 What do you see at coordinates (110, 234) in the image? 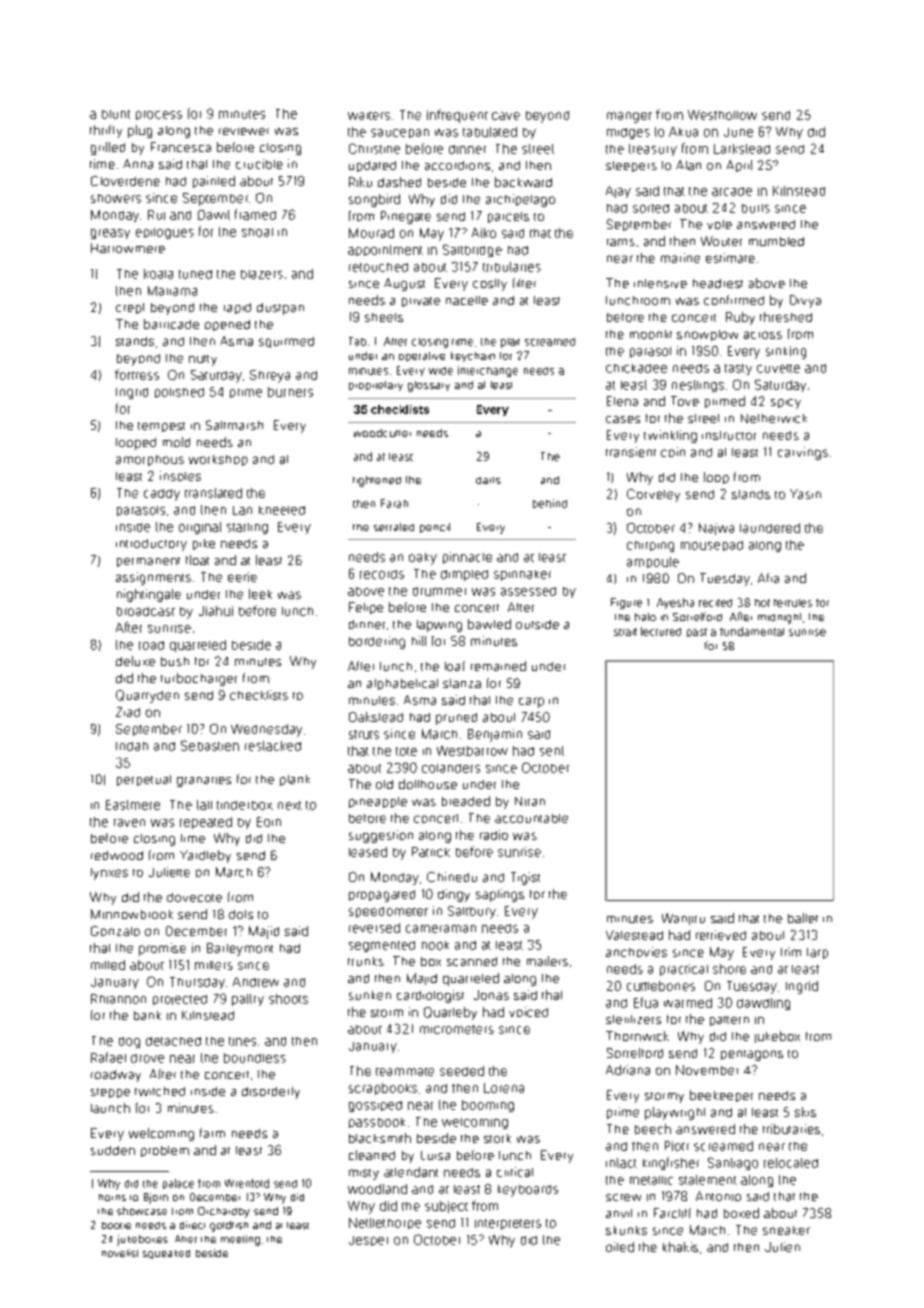
I see `greasy` at bounding box center [110, 234].
